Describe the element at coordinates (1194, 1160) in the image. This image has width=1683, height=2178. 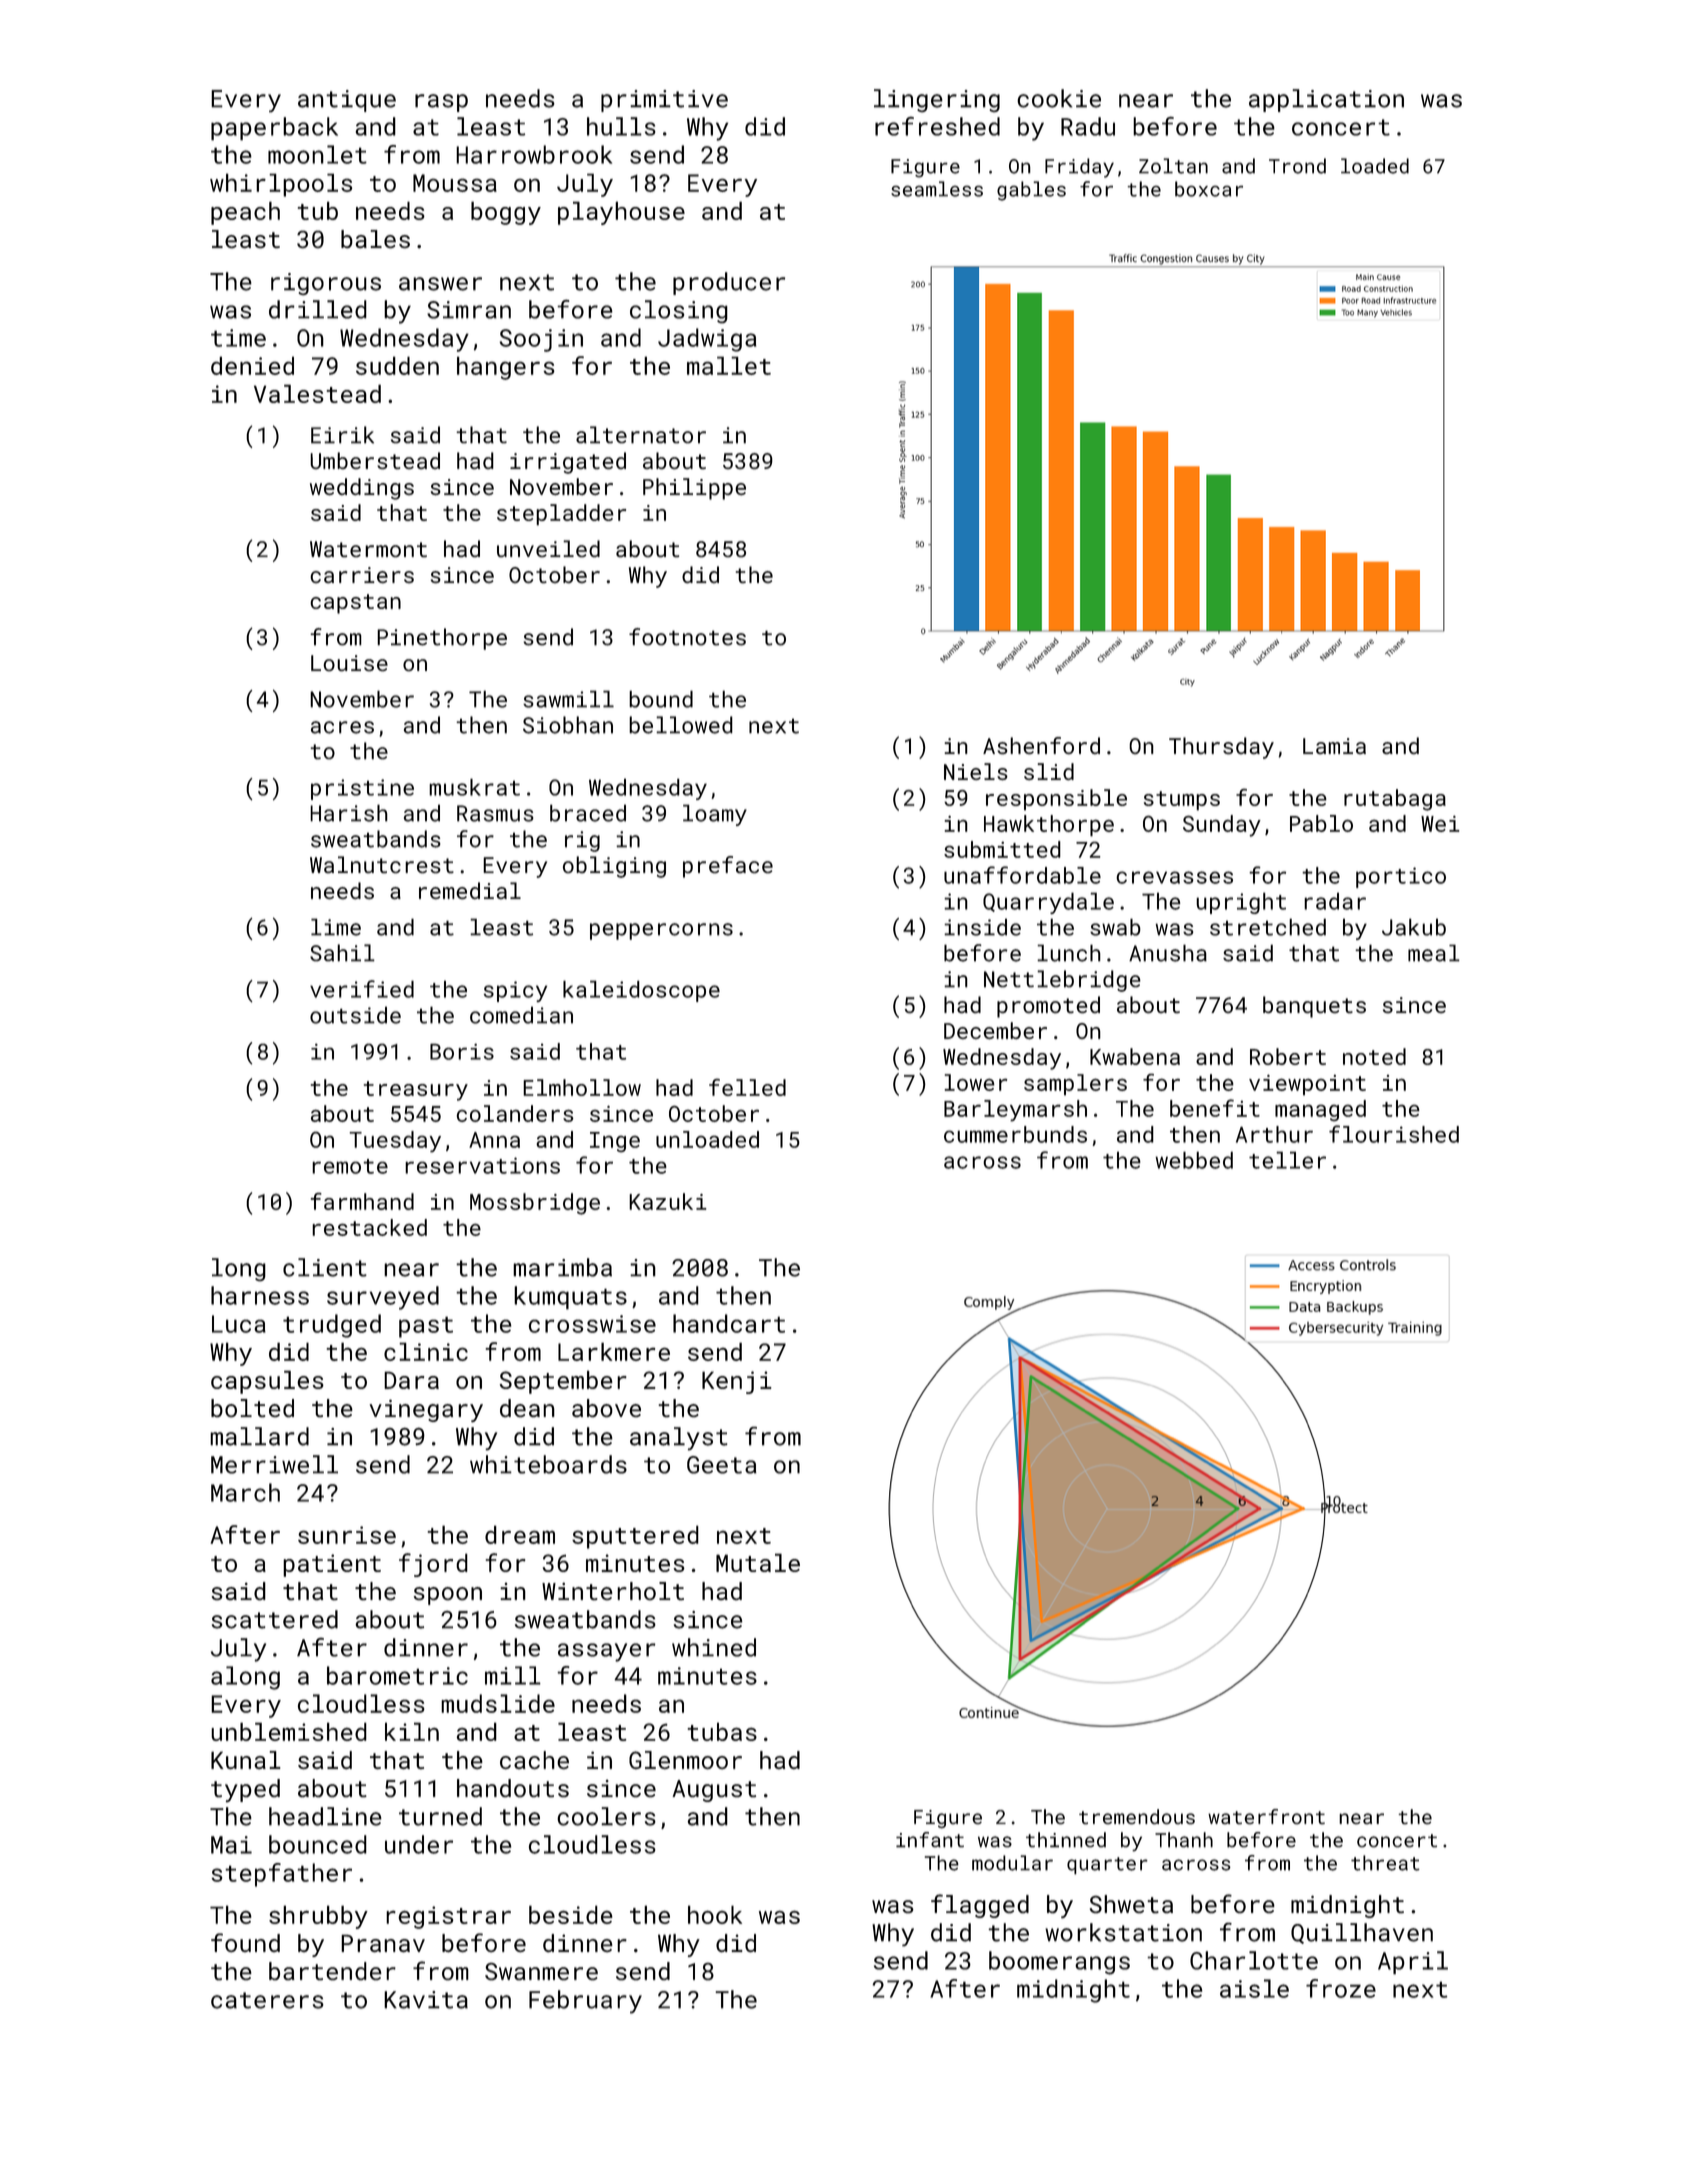
I see `webbed` at that location.
